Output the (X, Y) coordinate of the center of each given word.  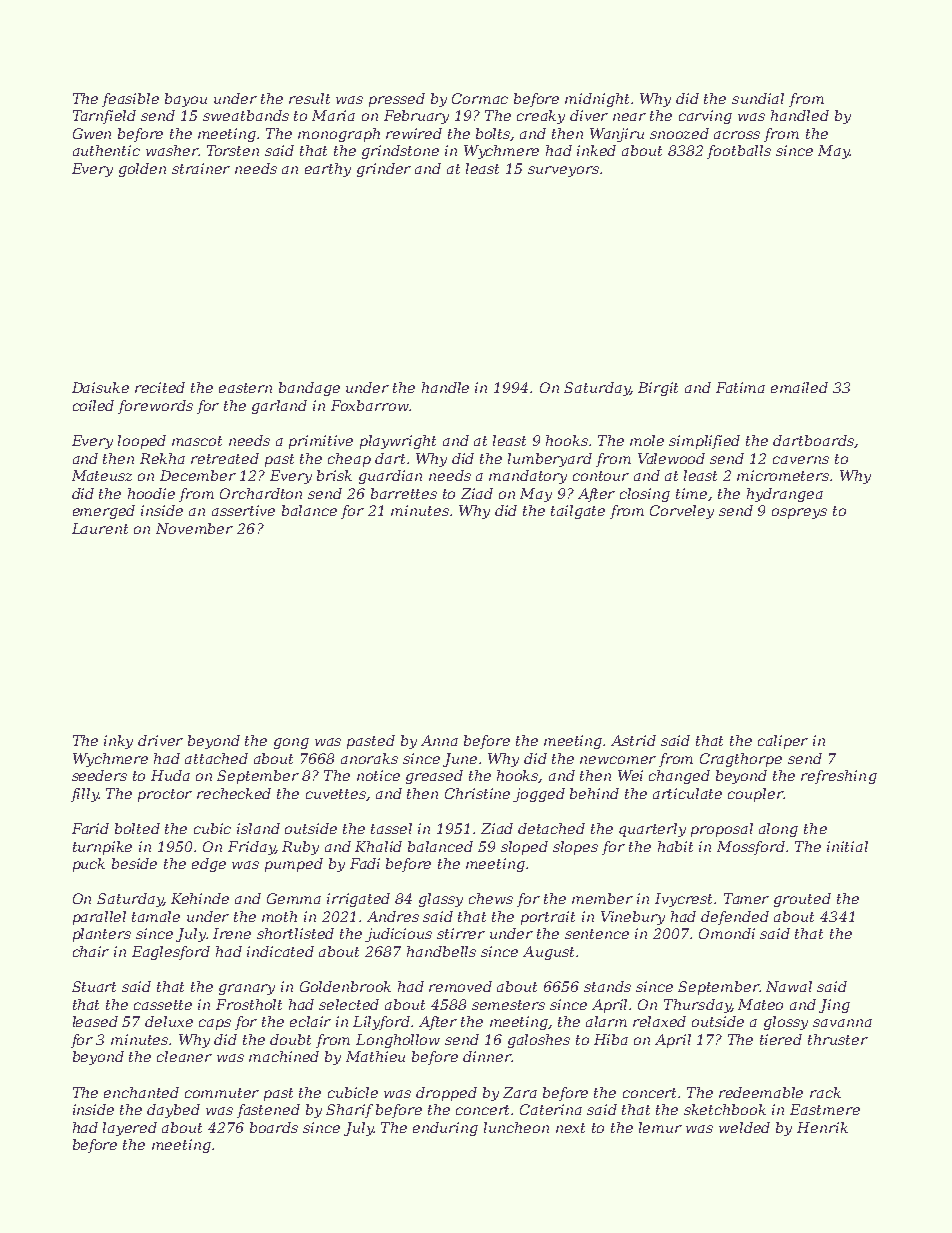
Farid (90, 828)
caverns (801, 460)
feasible (130, 100)
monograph (339, 135)
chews (491, 898)
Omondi (727, 933)
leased (95, 1021)
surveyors (563, 171)
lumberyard (550, 460)
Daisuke (100, 387)
